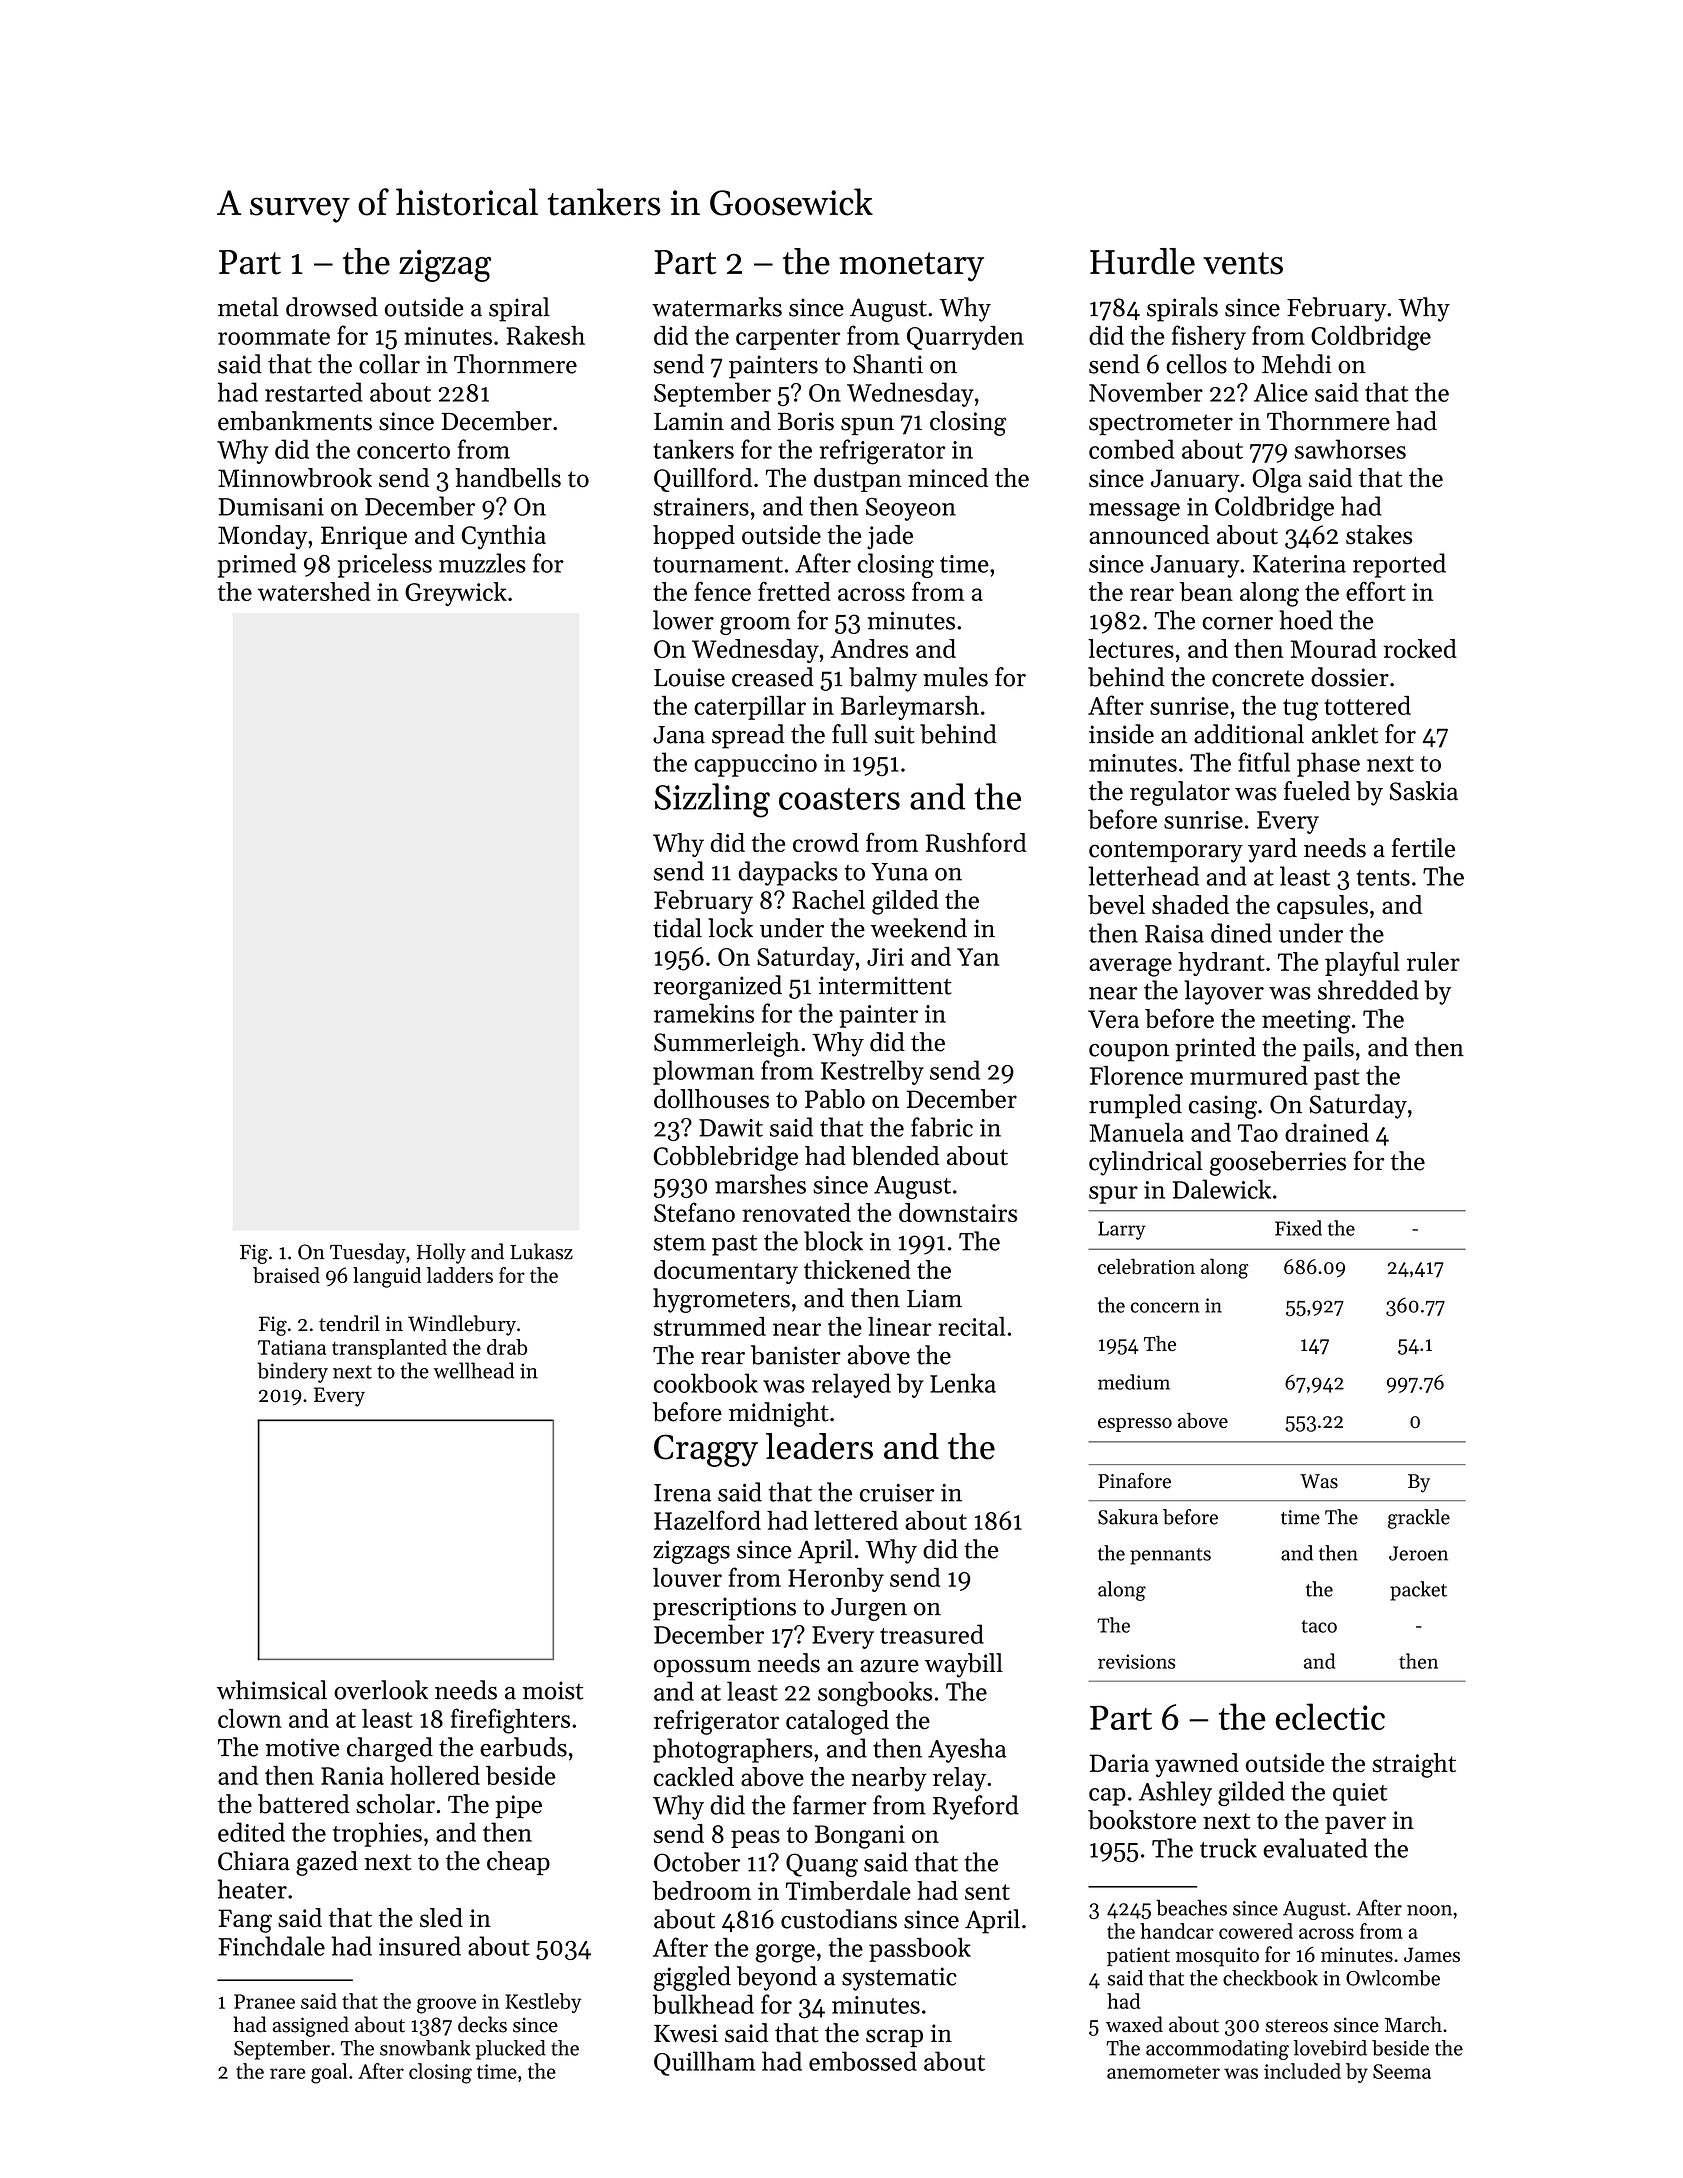 The width and height of the page is (1683, 2178). Describe the element at coordinates (271, 507) in the page. I see `Dumisani` at that location.
